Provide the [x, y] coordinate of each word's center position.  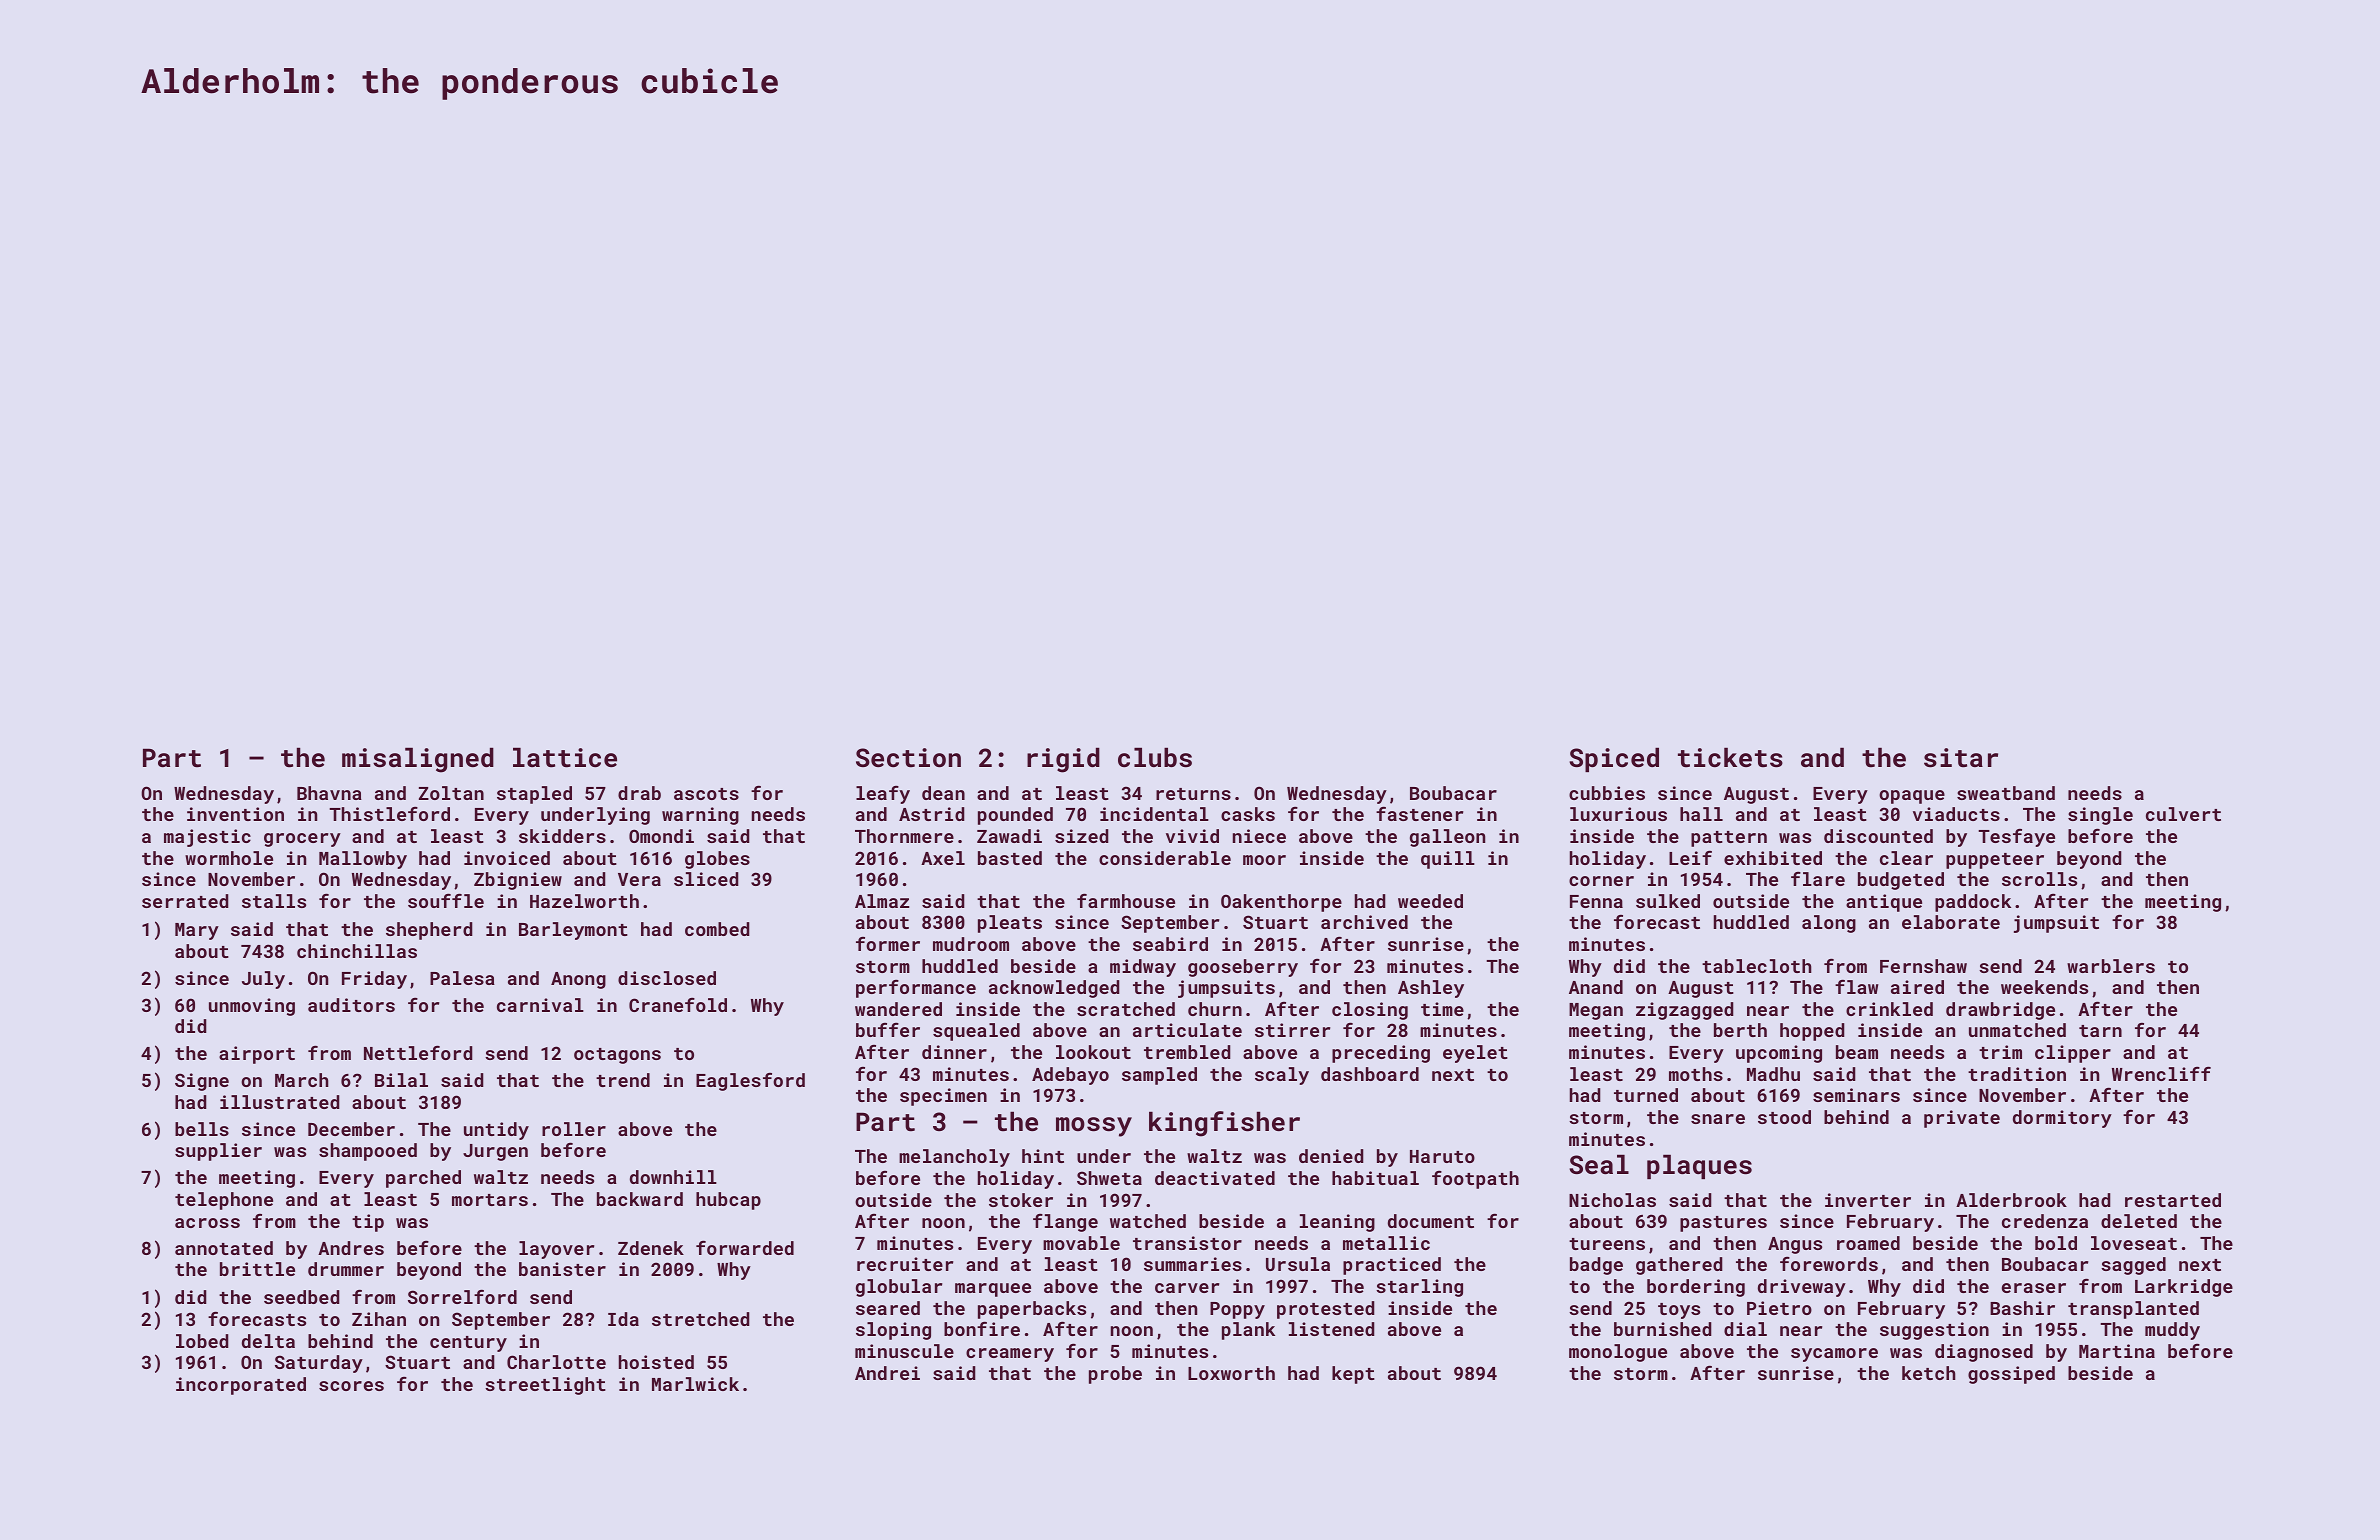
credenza [2045, 1221]
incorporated [241, 1386]
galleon [1447, 838]
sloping [893, 1331]
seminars [1856, 1095]
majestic [207, 838]
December [351, 1129]
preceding [1381, 1054]
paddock [1973, 903]
